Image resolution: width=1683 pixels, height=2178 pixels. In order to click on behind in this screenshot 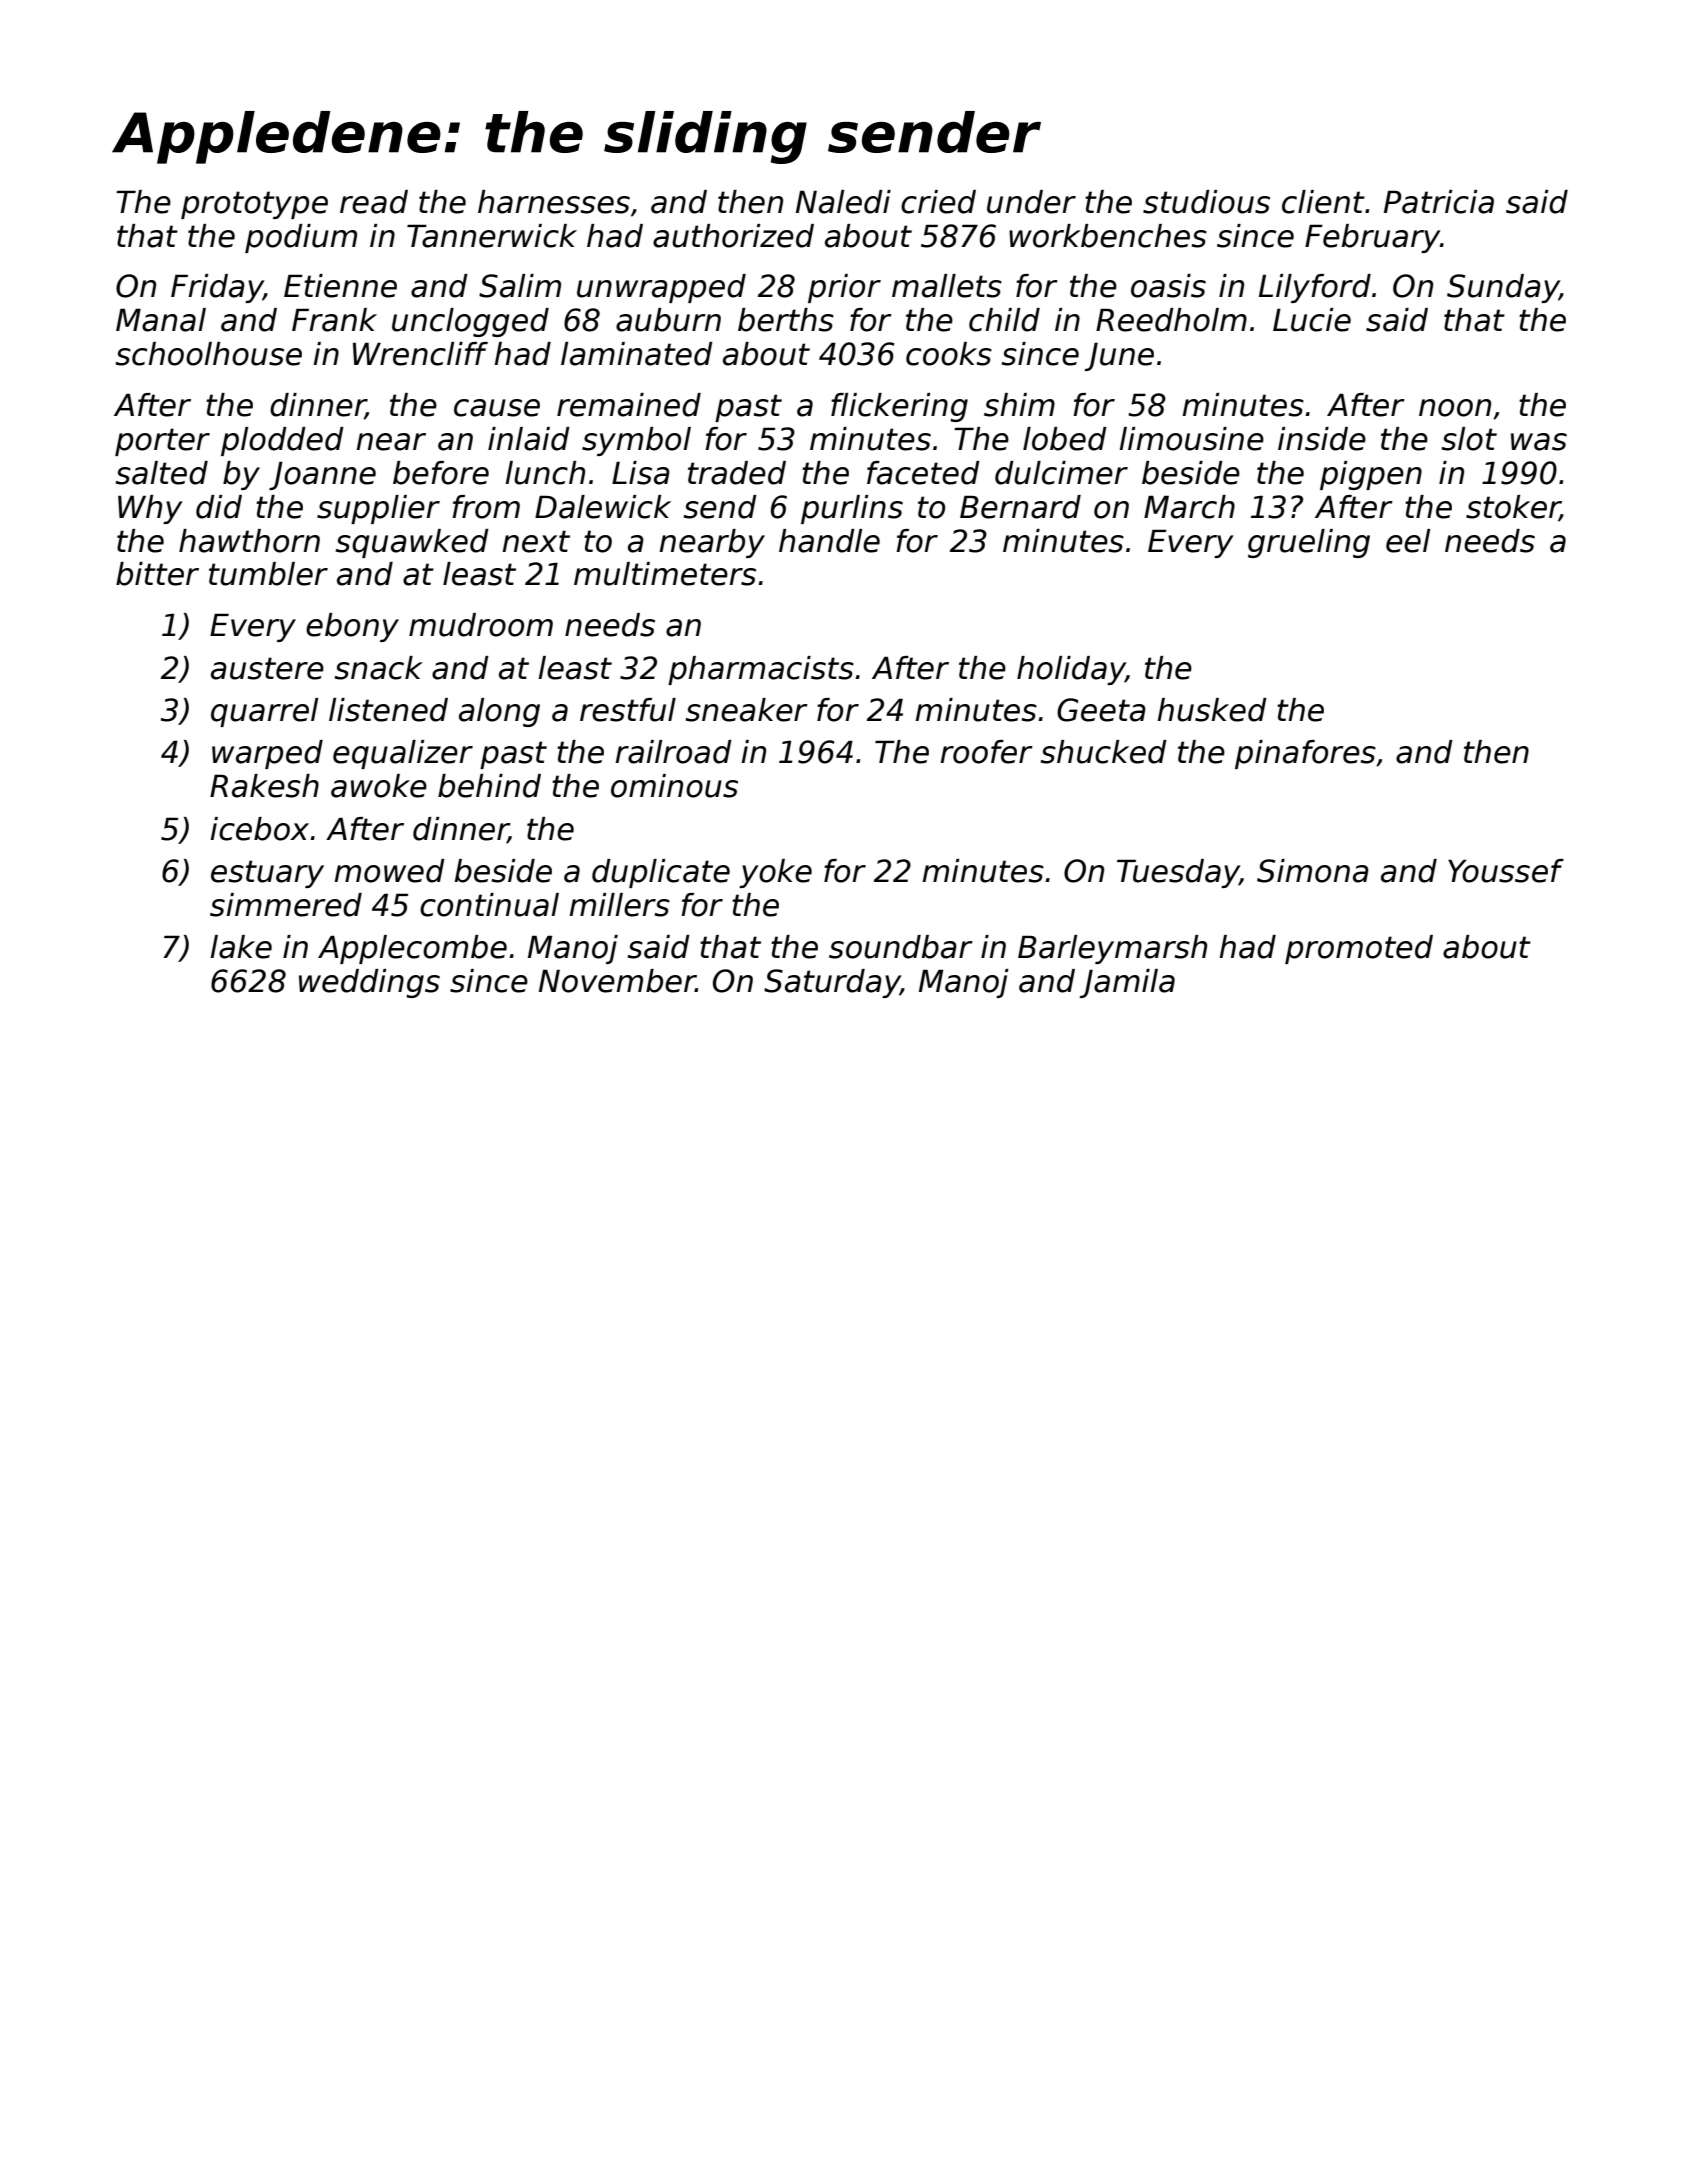, I will do `click(489, 786)`.
